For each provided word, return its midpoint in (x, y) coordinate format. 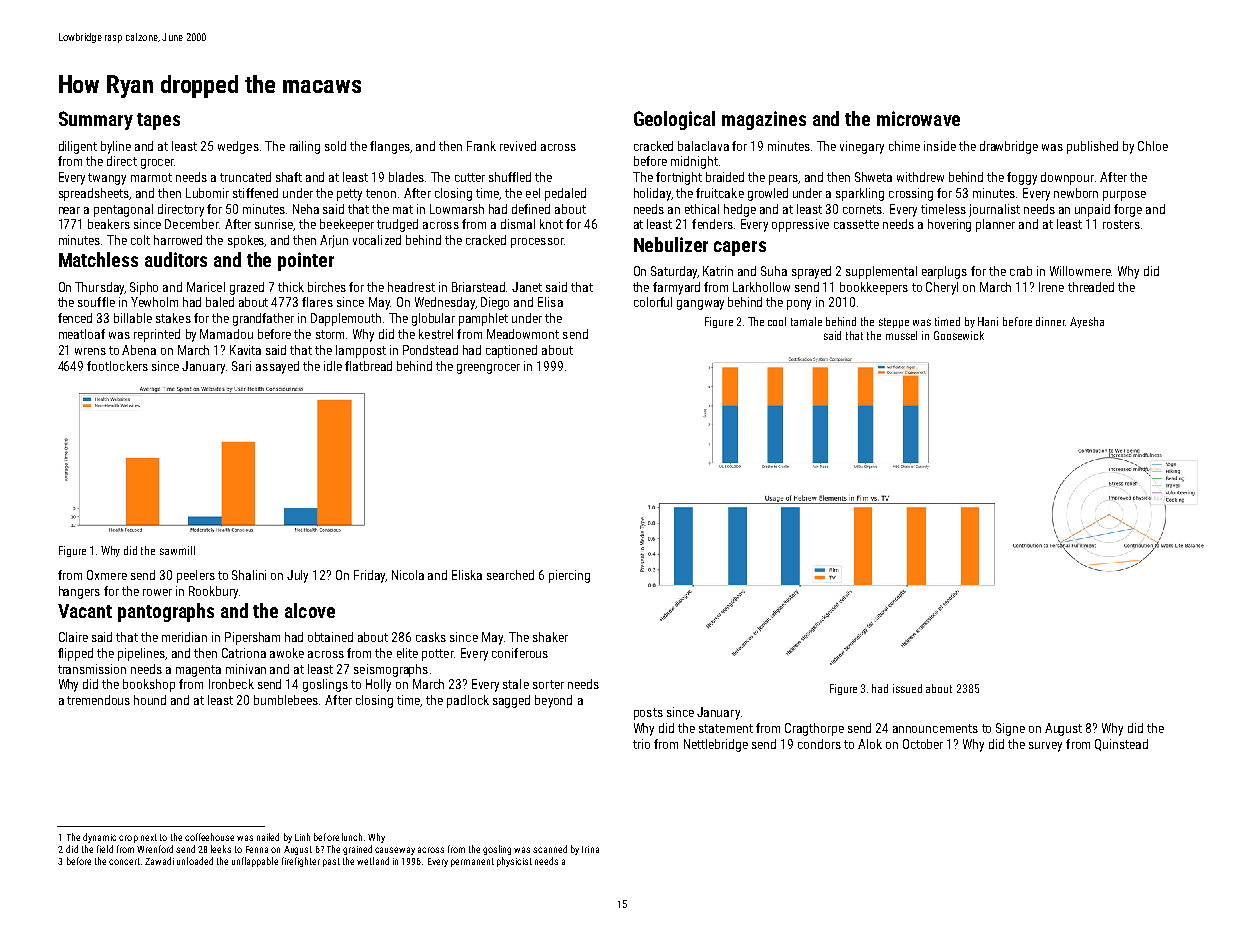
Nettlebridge (716, 745)
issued (907, 688)
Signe (1010, 729)
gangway (700, 305)
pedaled (565, 194)
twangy (107, 179)
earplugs (944, 272)
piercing (569, 576)
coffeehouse (209, 837)
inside (940, 146)
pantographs (166, 612)
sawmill (177, 550)
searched (510, 575)
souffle (96, 302)
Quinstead (1121, 745)
